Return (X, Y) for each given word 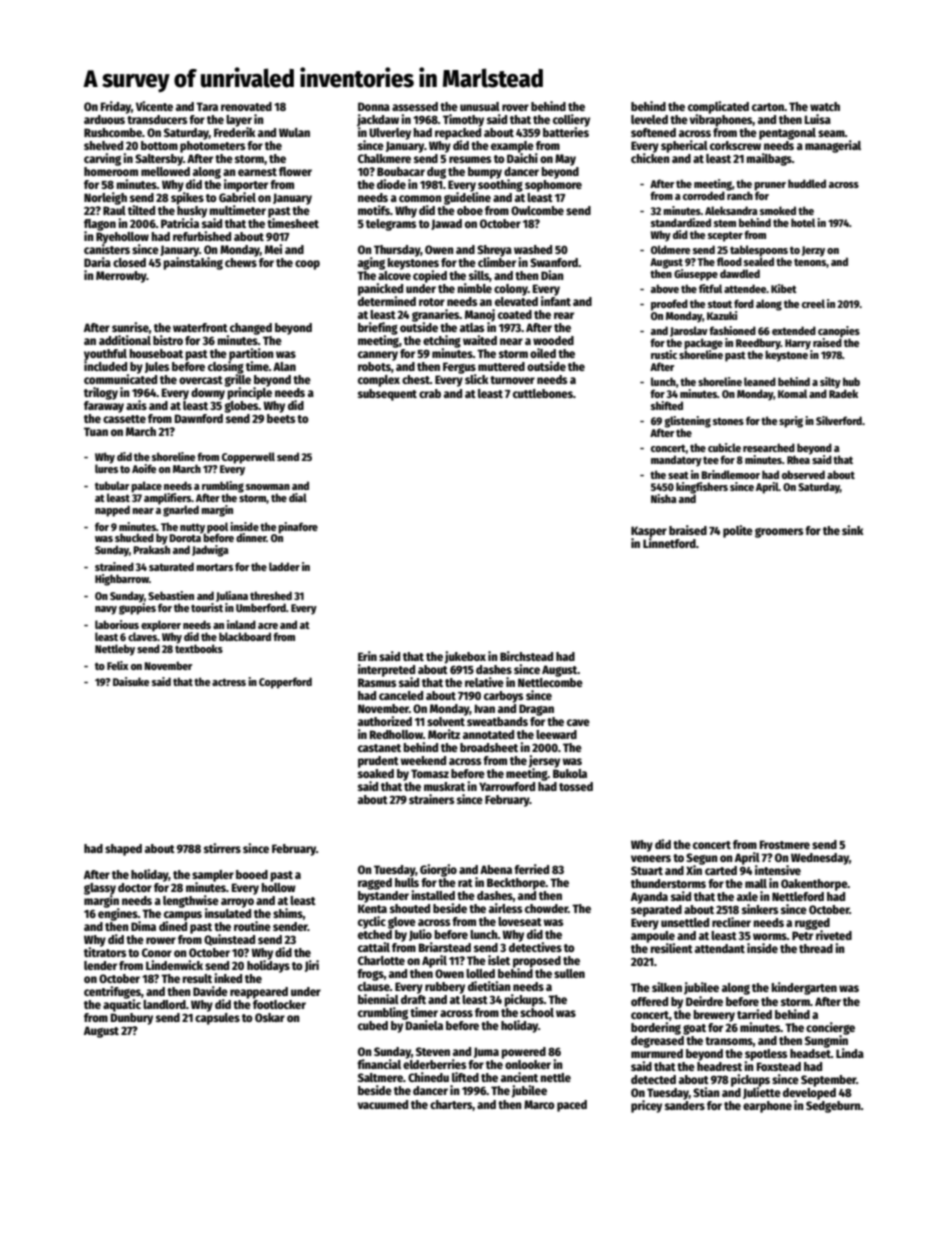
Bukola (570, 773)
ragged (375, 884)
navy (106, 610)
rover (515, 107)
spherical (684, 146)
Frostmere (785, 844)
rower (161, 940)
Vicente (154, 106)
